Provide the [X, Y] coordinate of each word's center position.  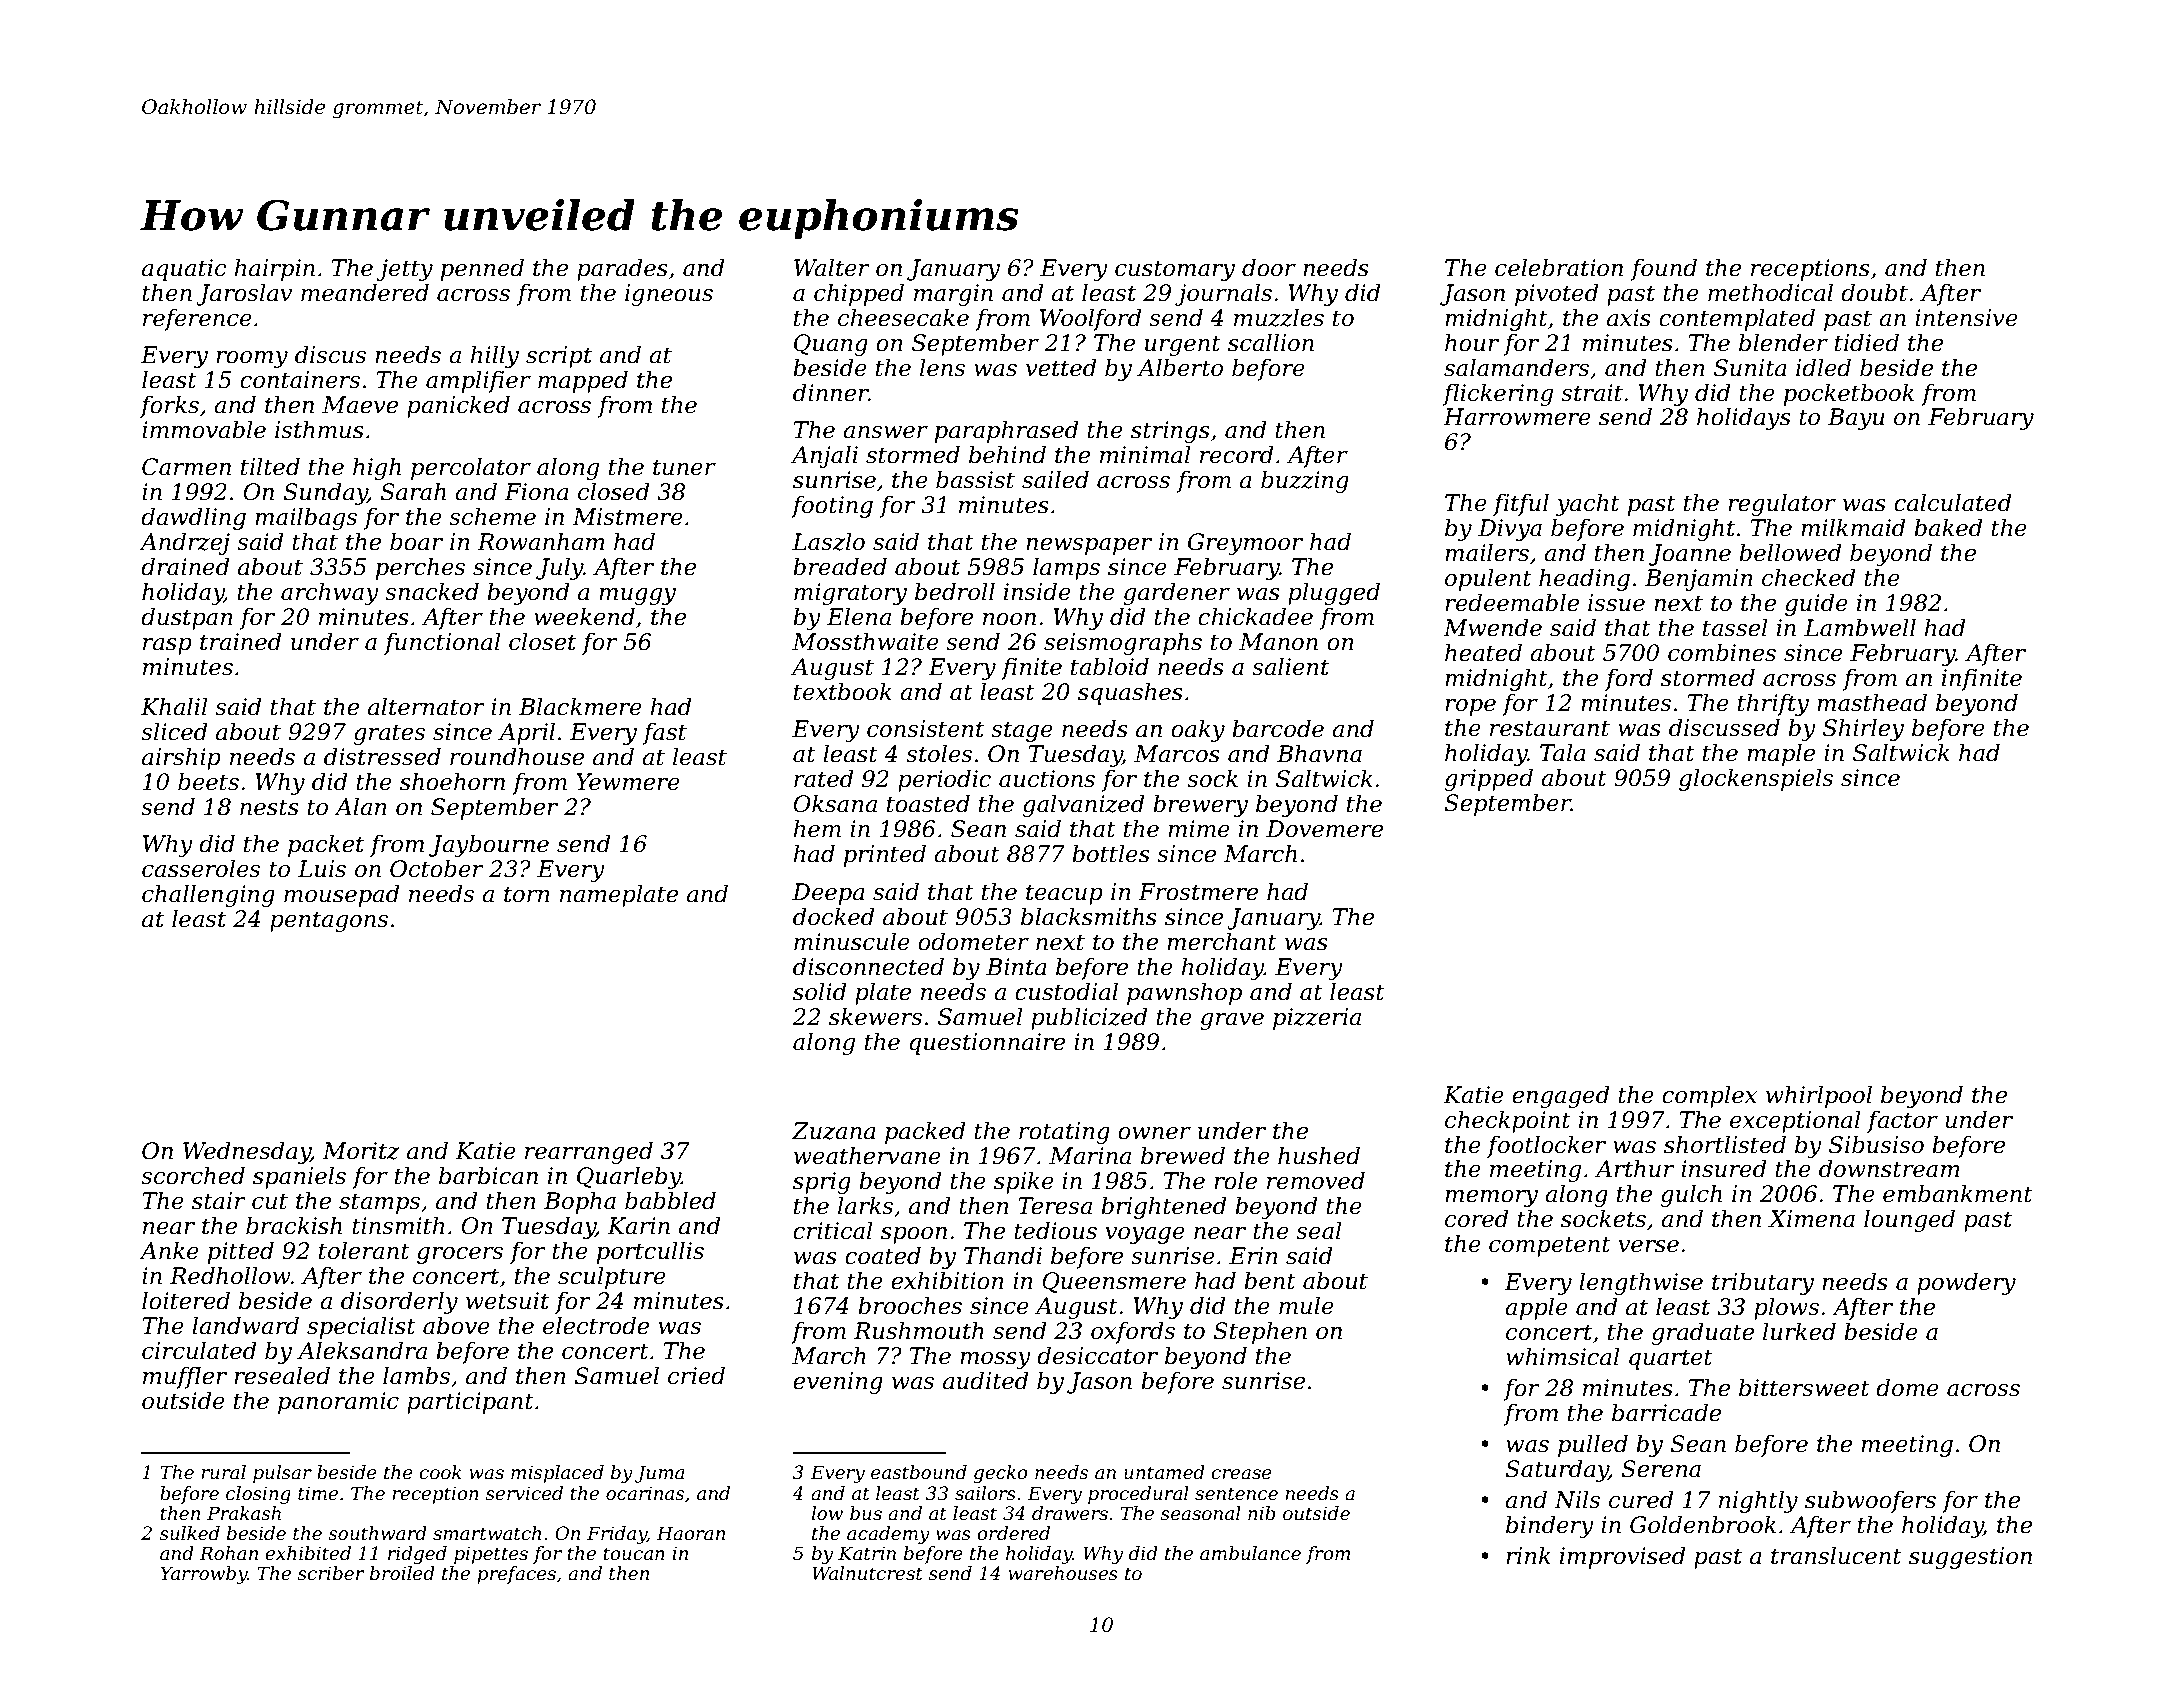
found [1663, 269]
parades [622, 269]
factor [1902, 1122]
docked [833, 916]
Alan [360, 806]
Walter [832, 267]
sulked [190, 1533]
